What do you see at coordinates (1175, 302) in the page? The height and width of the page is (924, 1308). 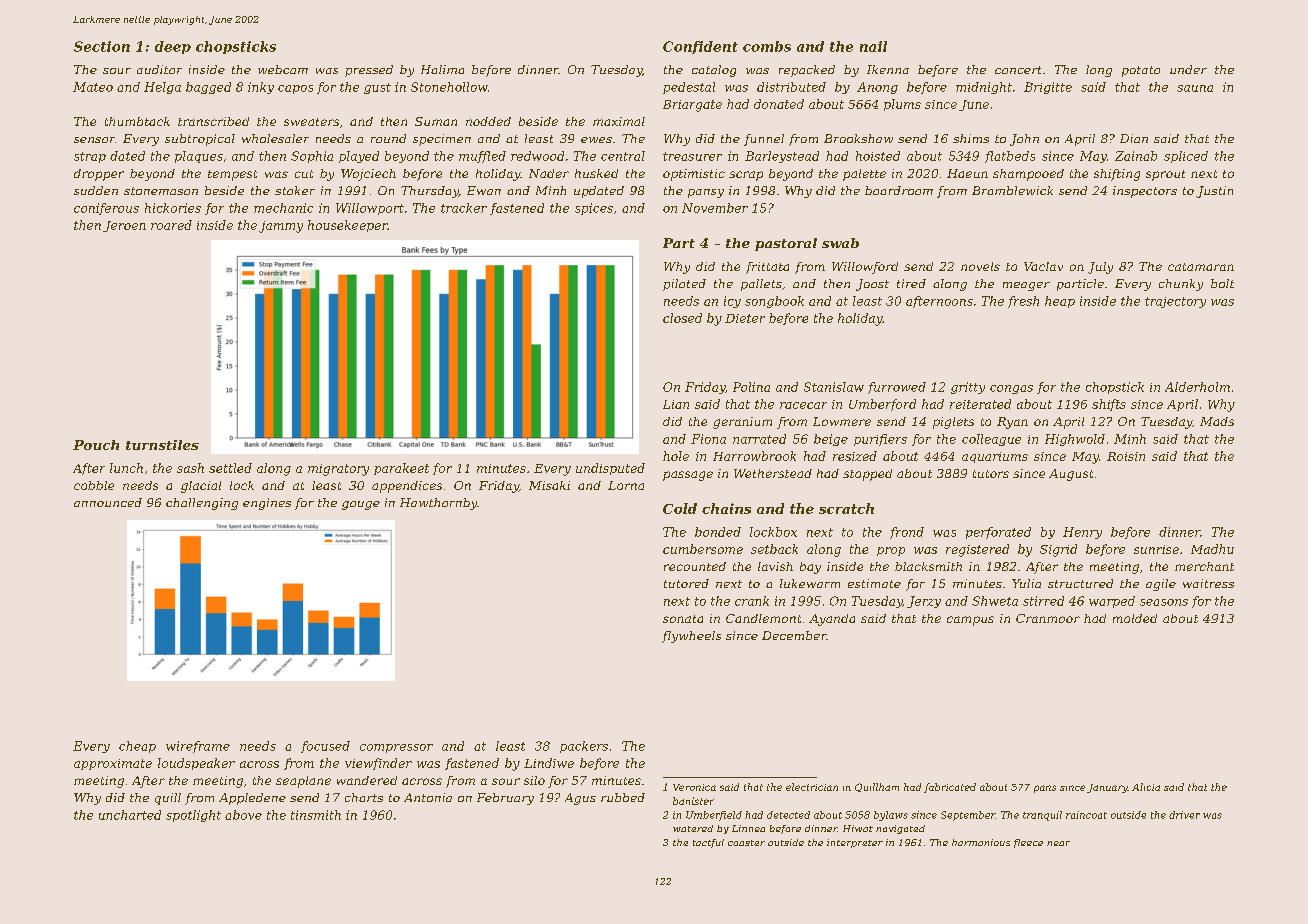 I see `trajectory` at bounding box center [1175, 302].
